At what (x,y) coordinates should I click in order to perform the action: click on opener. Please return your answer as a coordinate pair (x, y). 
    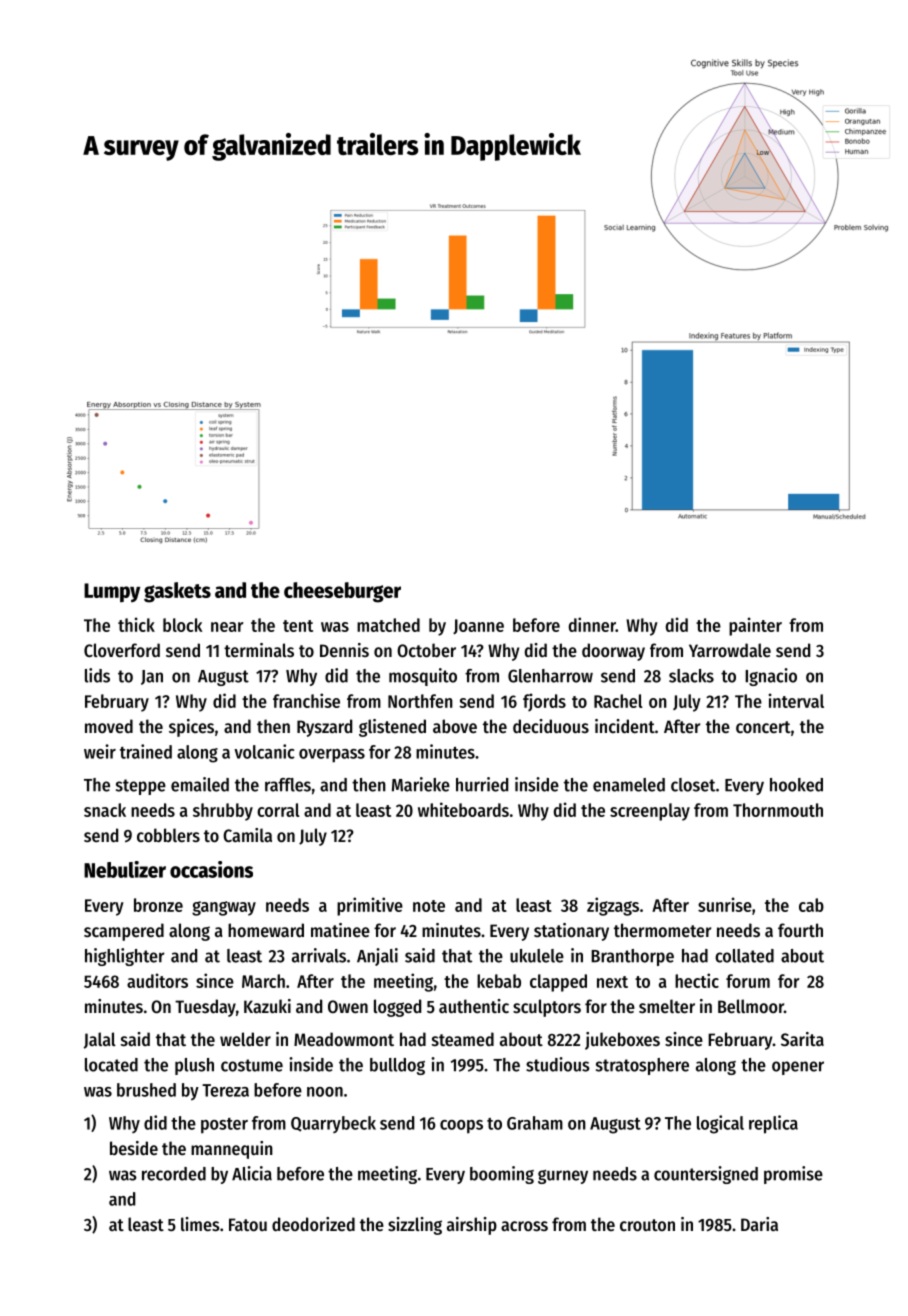
    Looking at the image, I should click on (798, 1068).
